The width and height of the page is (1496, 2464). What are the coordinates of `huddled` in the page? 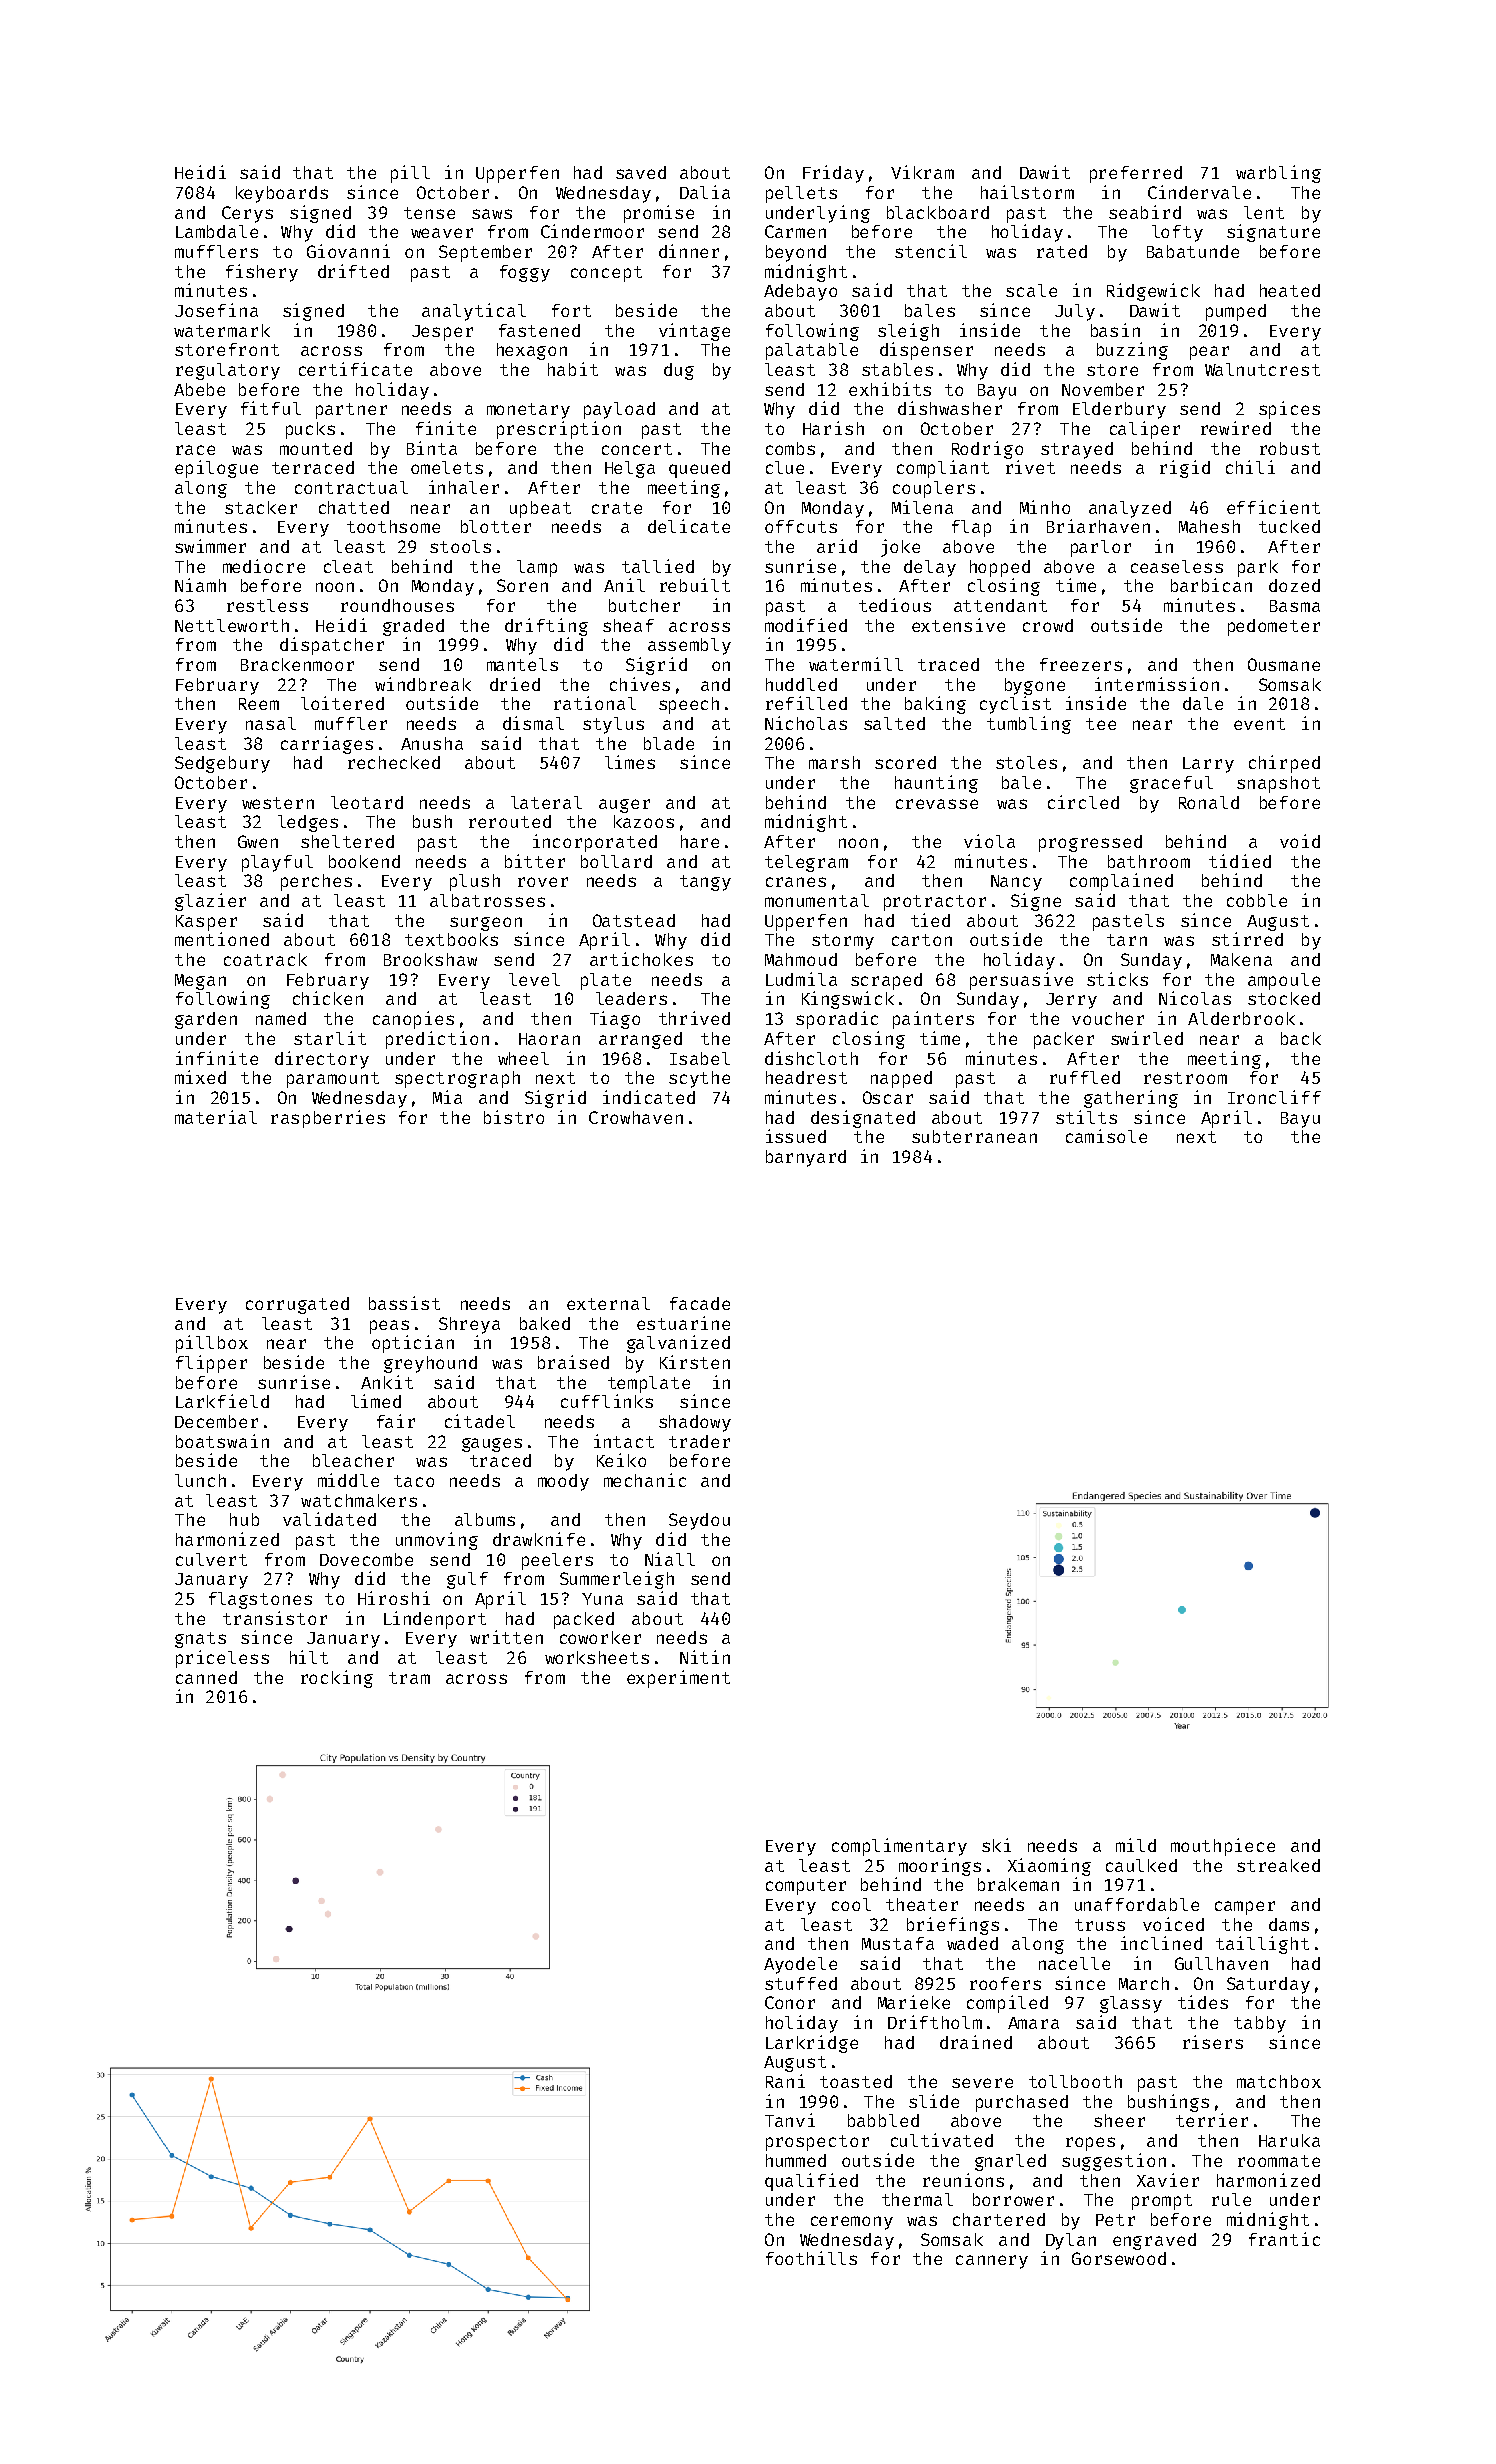 It's located at (801, 684).
